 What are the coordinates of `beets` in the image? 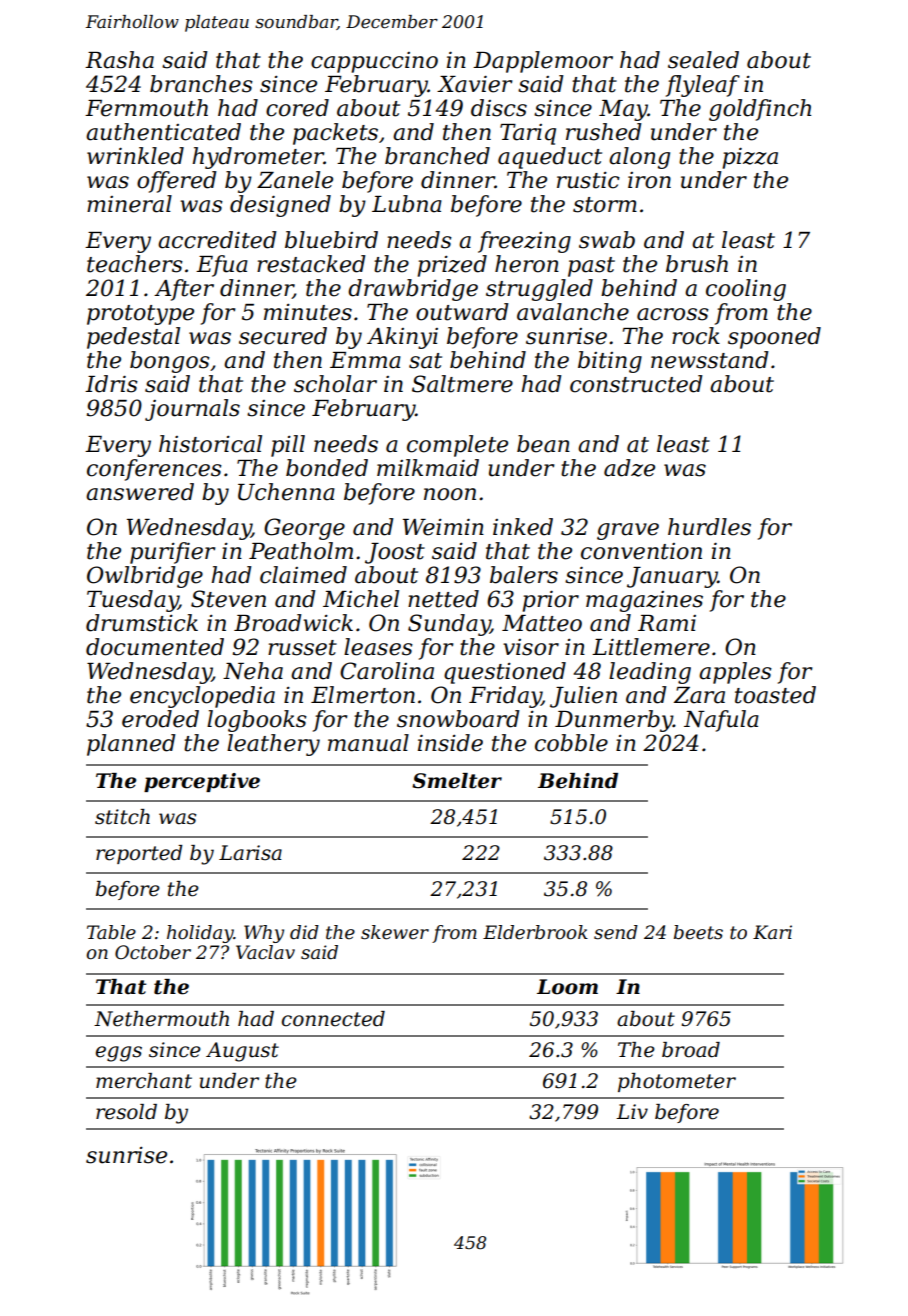 It's located at (698, 932).
